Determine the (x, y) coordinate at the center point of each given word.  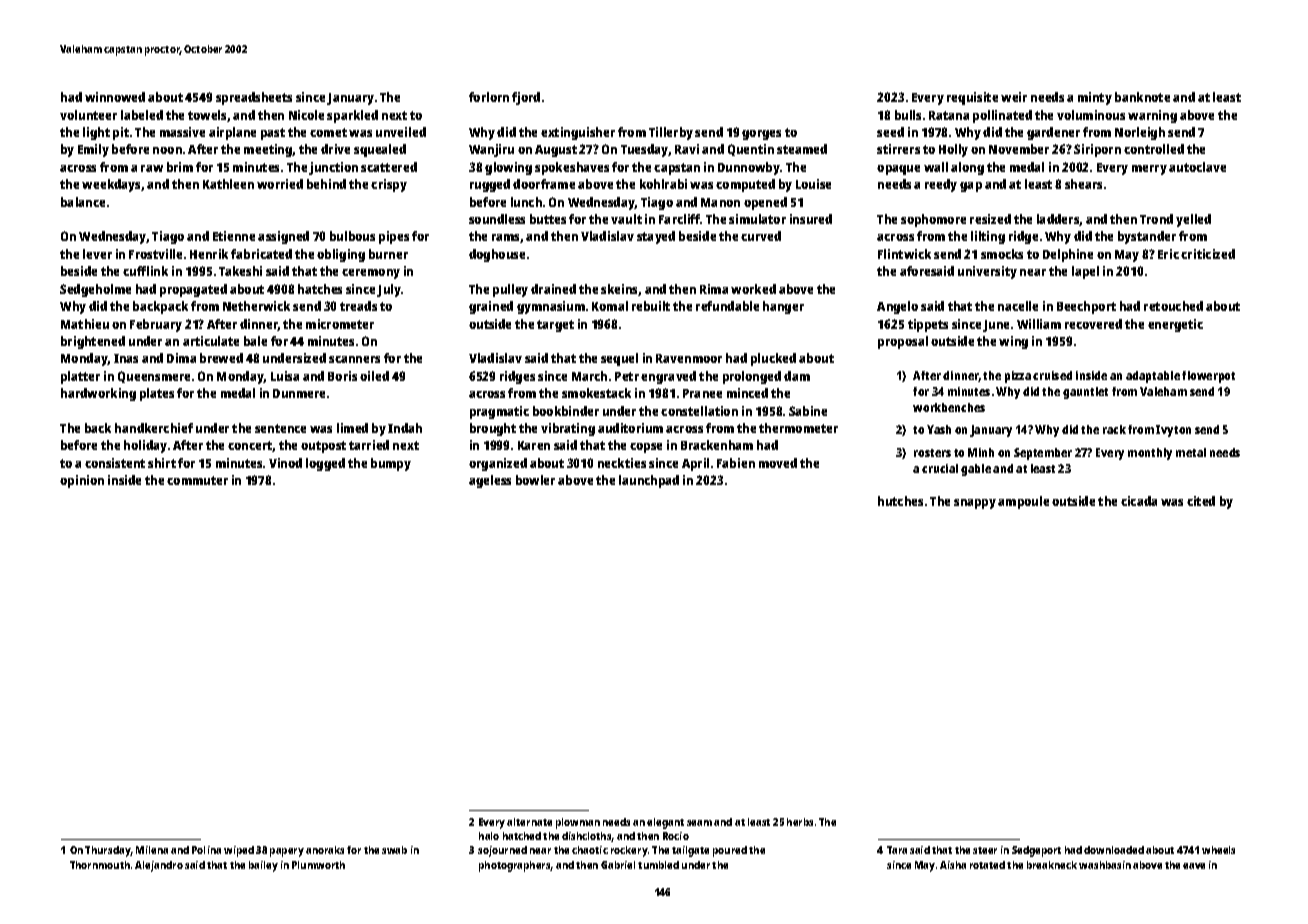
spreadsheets (254, 98)
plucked (773, 359)
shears (1083, 184)
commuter (197, 480)
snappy (975, 504)
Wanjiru (491, 150)
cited (1201, 501)
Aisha (953, 865)
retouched (1173, 306)
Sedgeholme (95, 290)
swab (394, 850)
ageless (490, 481)
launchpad (649, 481)
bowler (535, 480)
